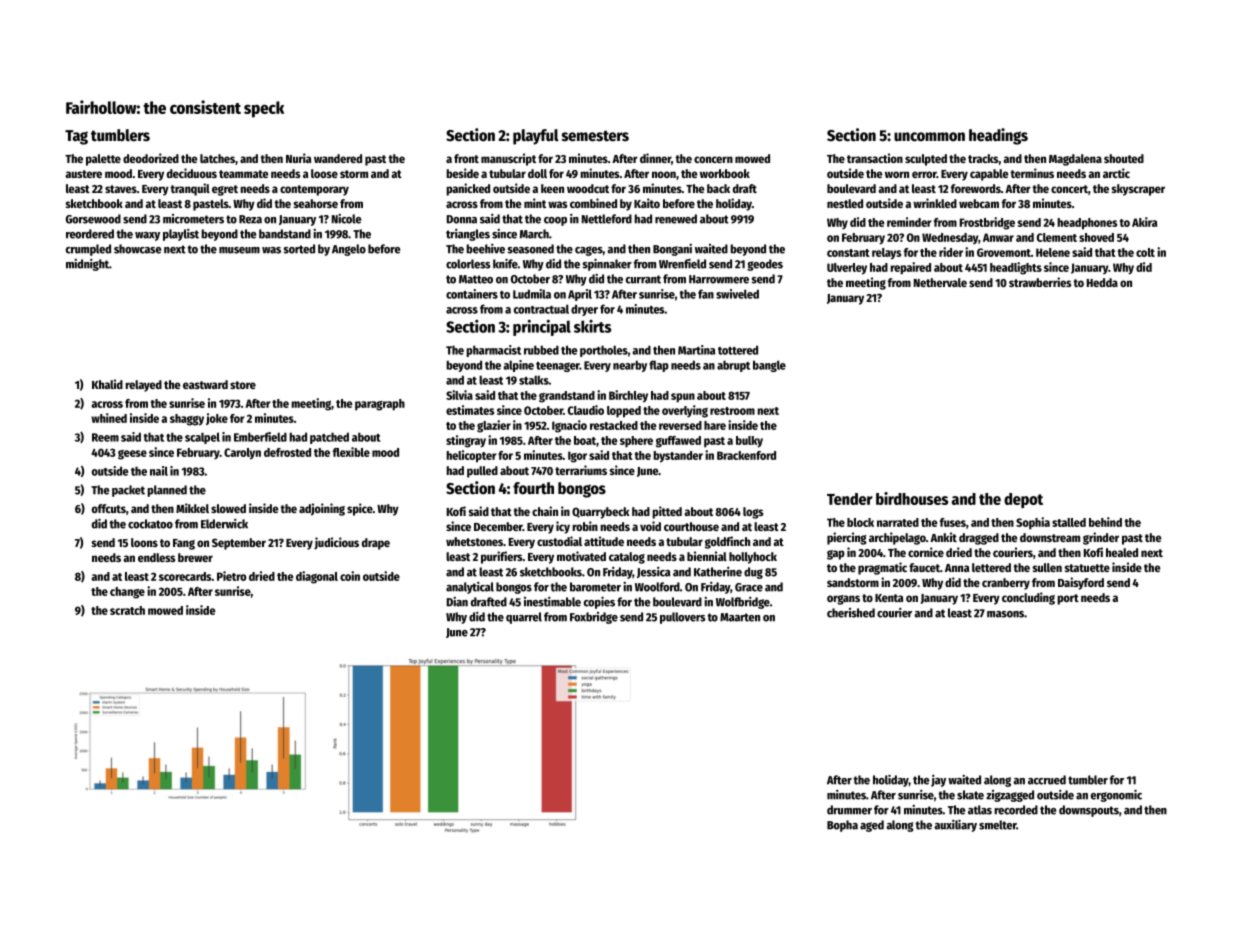 The height and width of the screenshot is (952, 1233). I want to click on paragraph, so click(380, 405).
